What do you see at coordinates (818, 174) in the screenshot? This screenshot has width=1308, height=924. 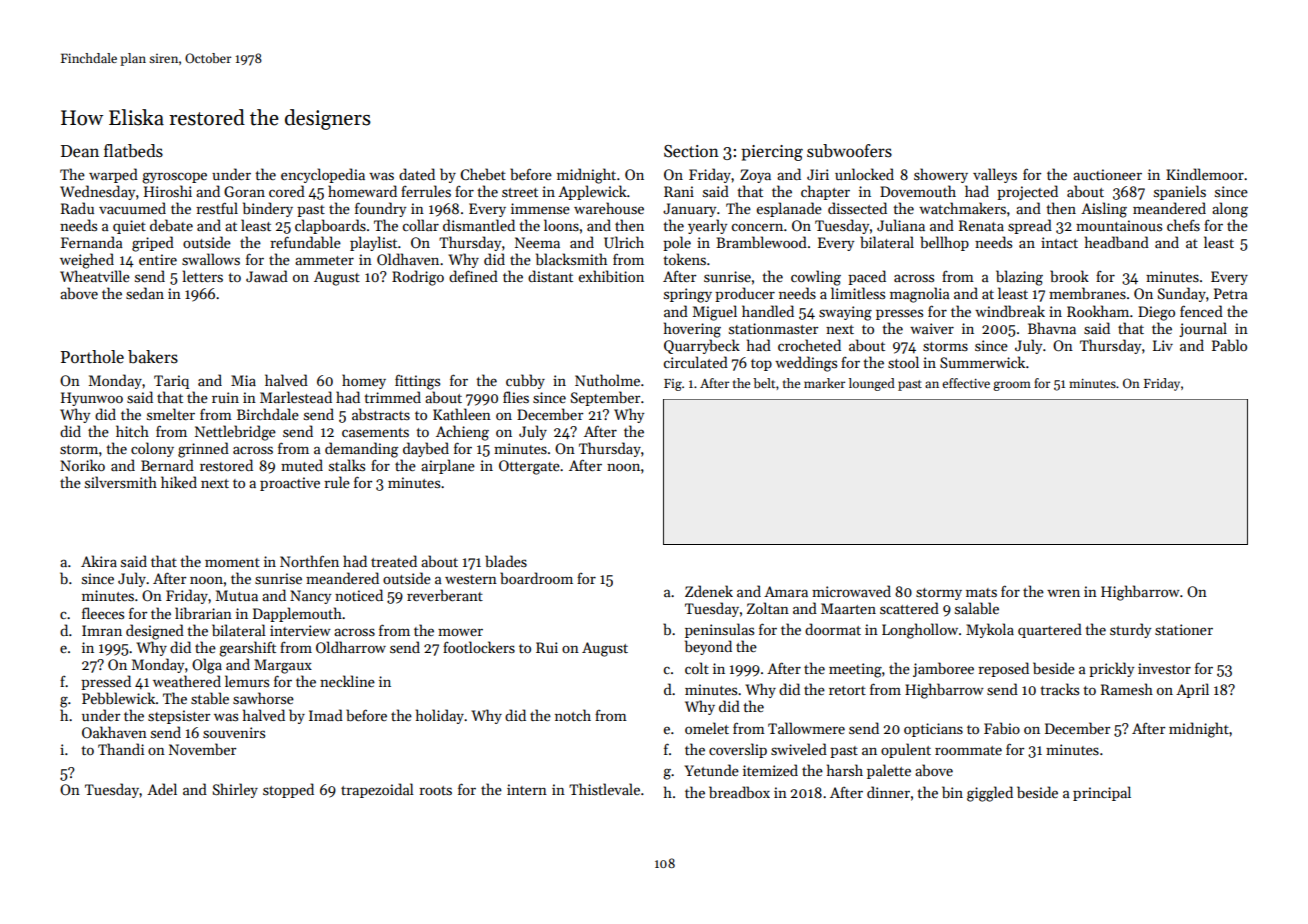 I see `Jiri` at bounding box center [818, 174].
